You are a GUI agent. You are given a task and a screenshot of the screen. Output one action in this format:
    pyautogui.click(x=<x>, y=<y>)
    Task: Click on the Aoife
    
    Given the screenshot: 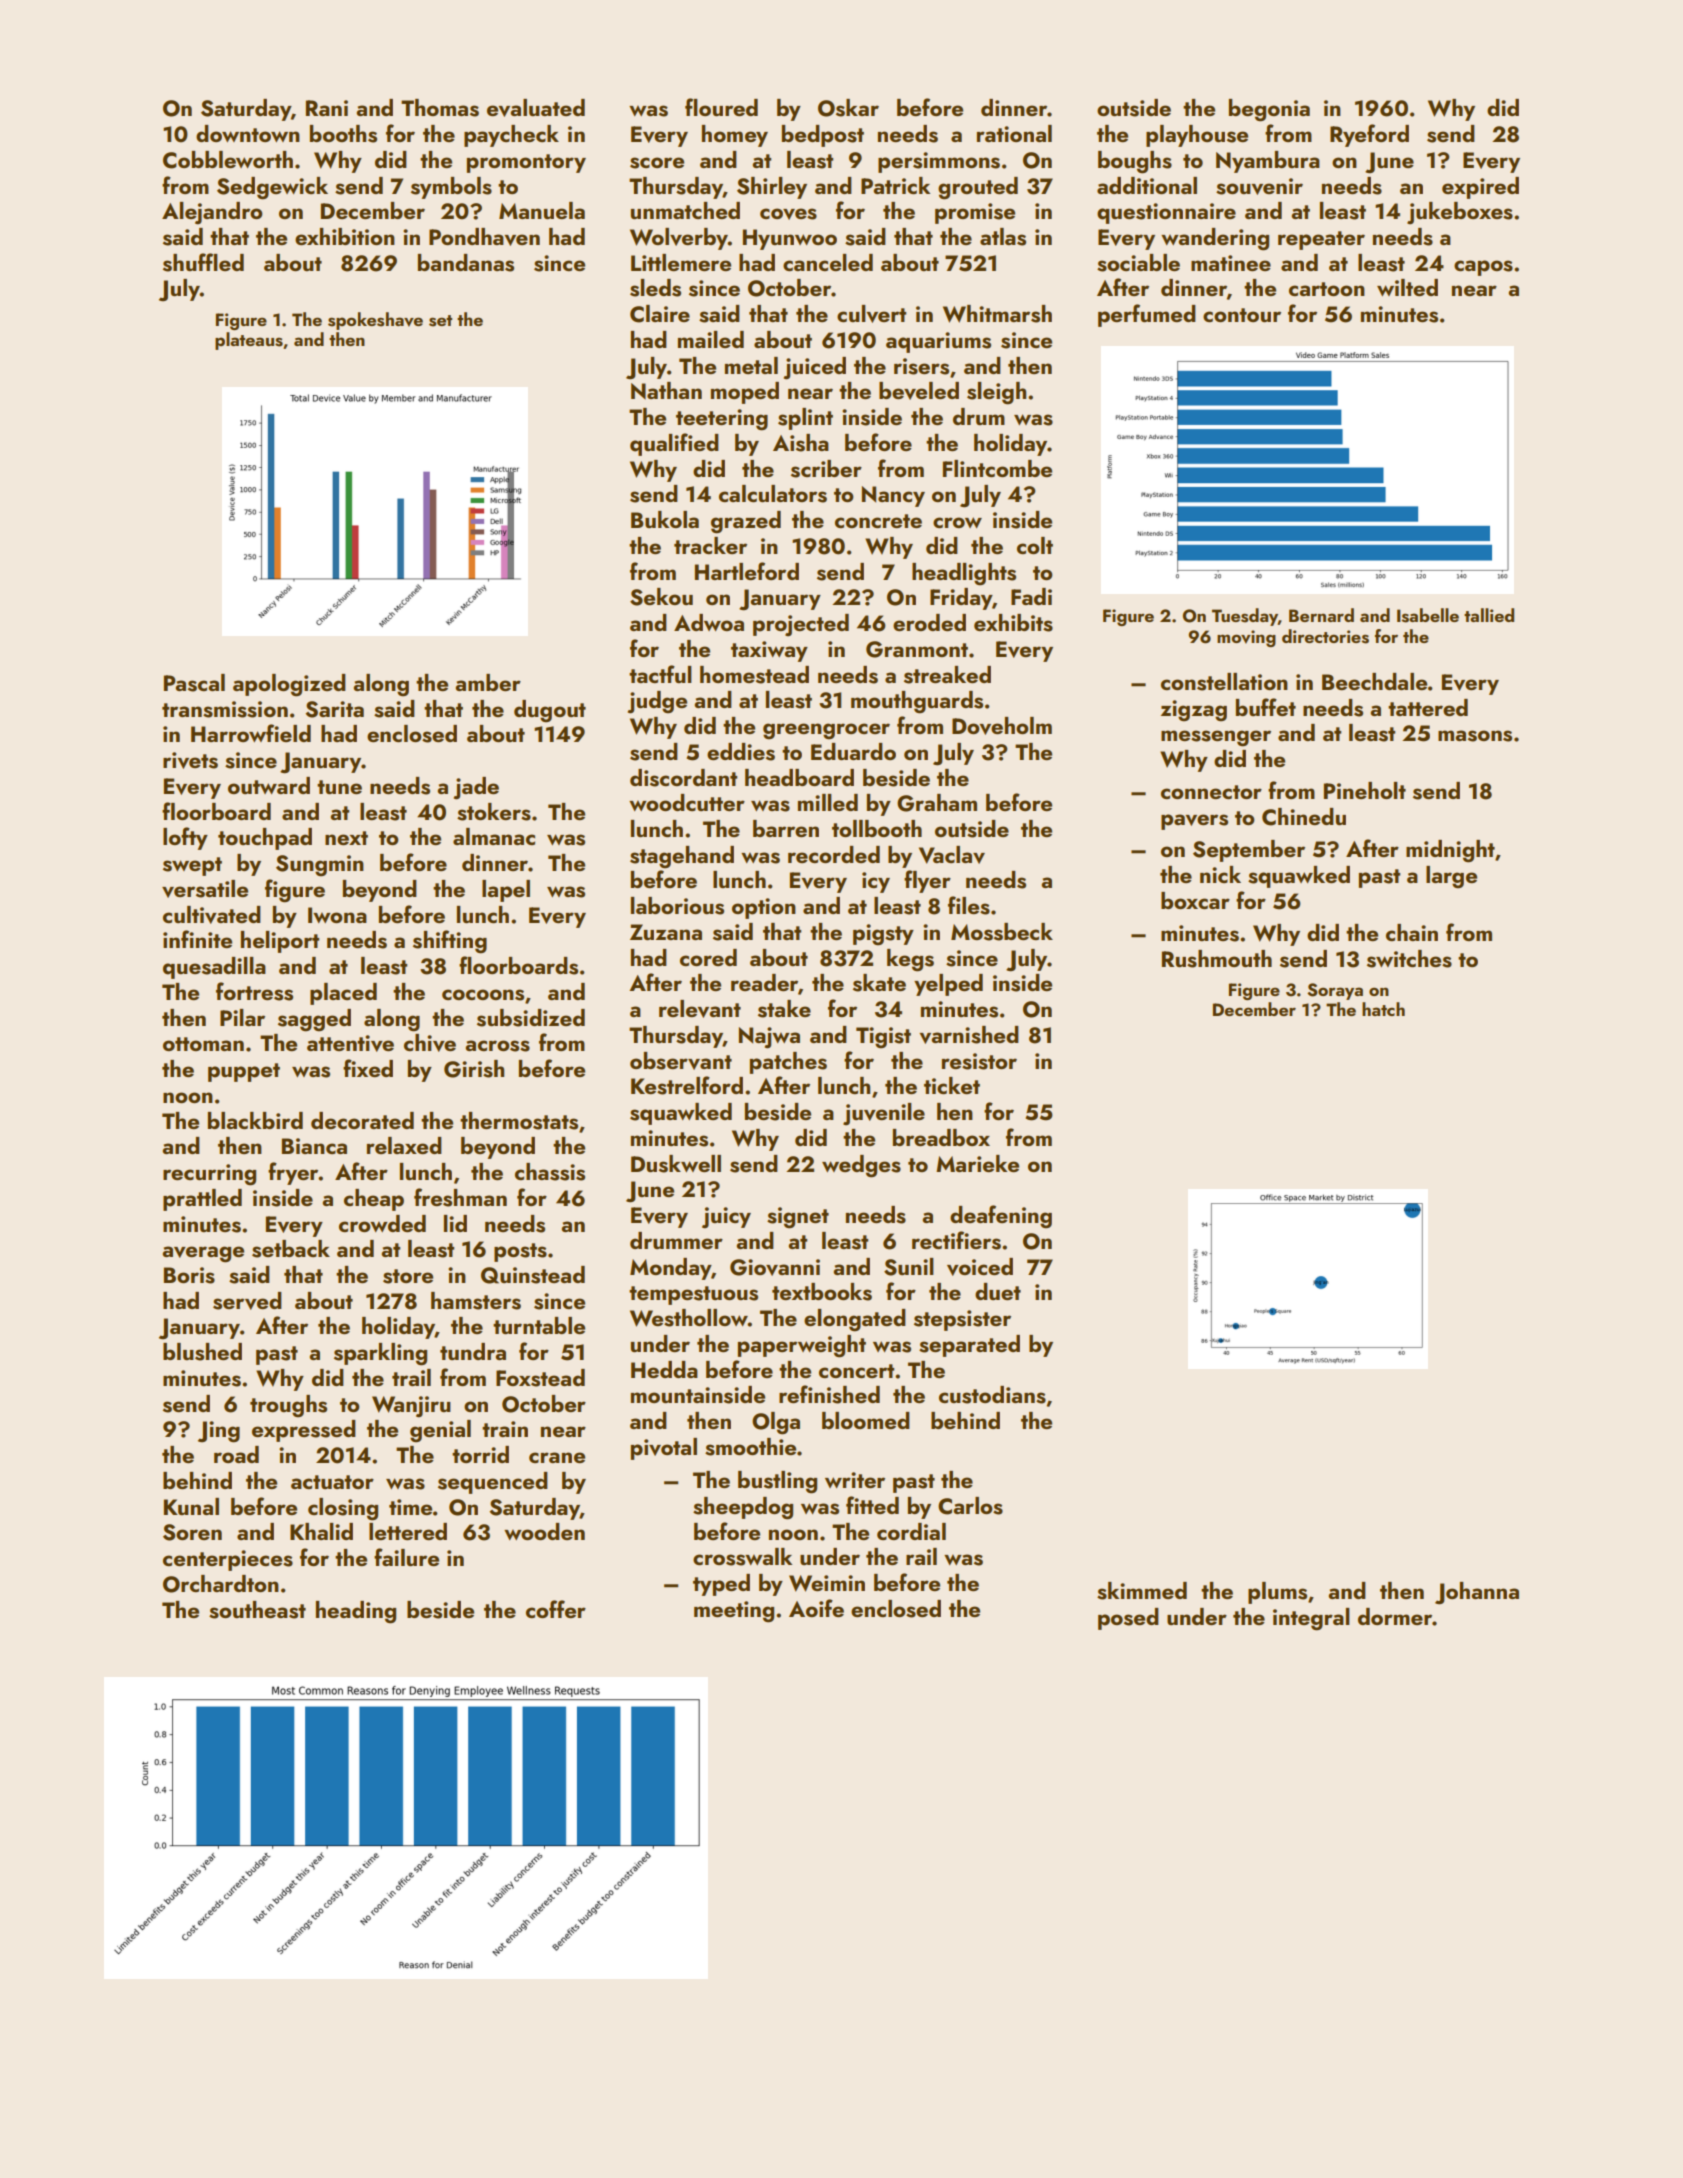 What is the action you would take?
    pyautogui.click(x=816, y=1608)
